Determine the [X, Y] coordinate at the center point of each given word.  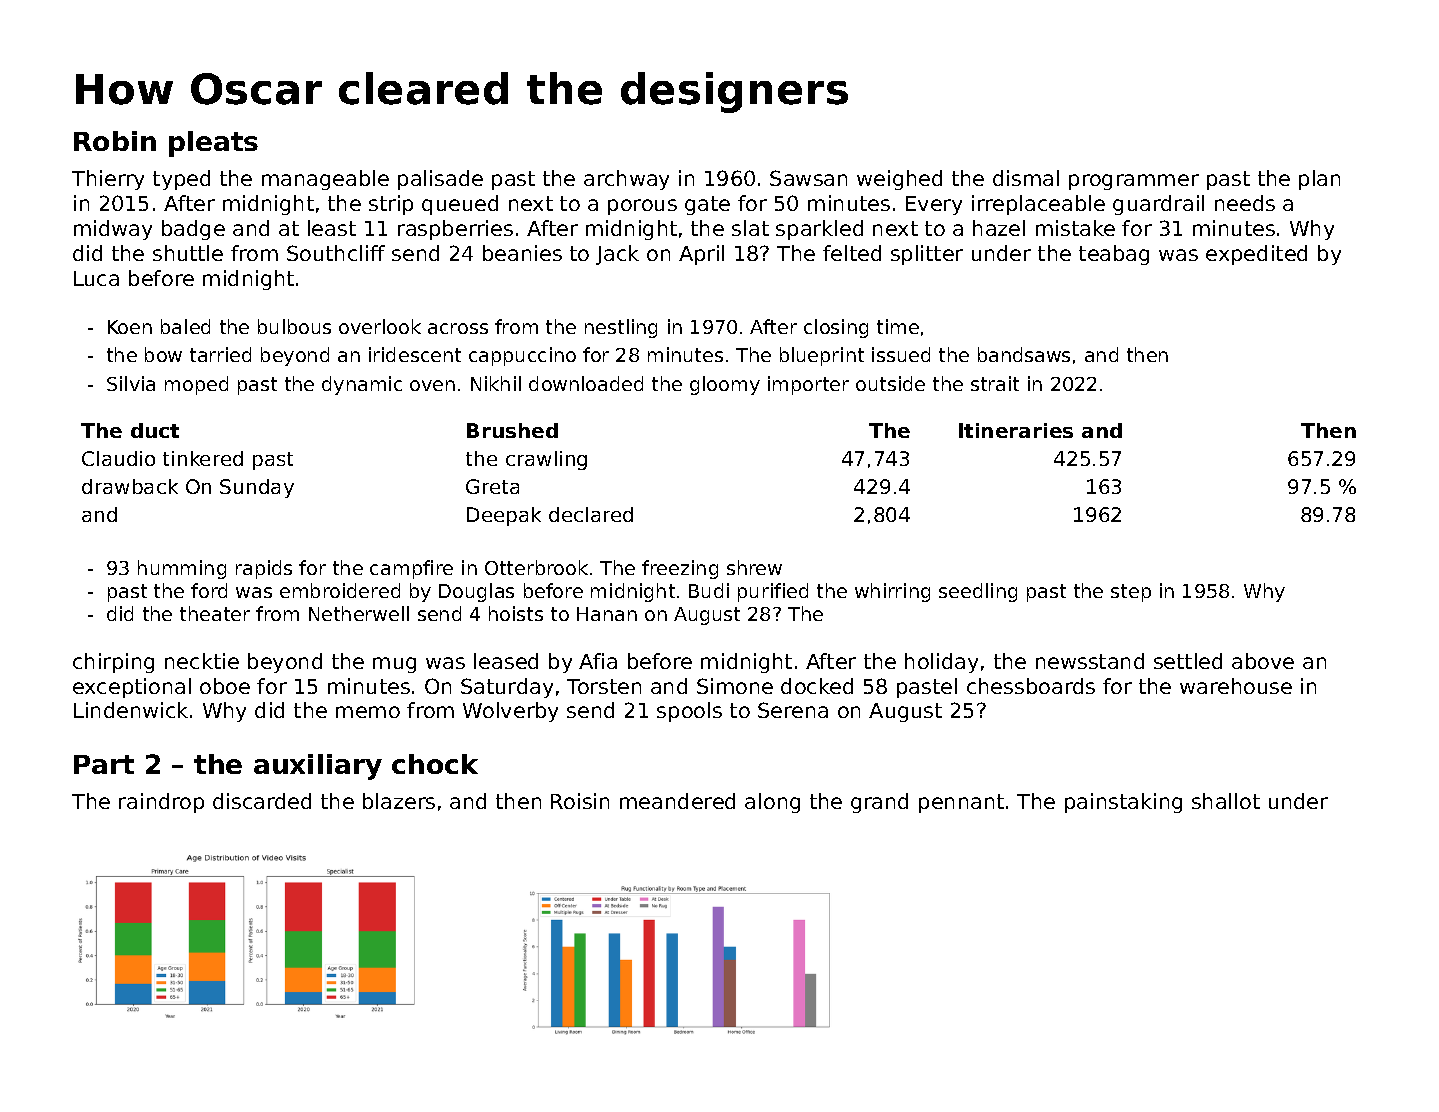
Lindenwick [131, 710]
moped [196, 385]
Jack [617, 255]
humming [182, 569]
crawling [546, 460]
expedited [1256, 255]
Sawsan [808, 178]
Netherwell [359, 613]
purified [773, 592]
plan [1319, 180]
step [1131, 593]
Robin [115, 141]
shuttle [188, 253]
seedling [978, 592]
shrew [754, 567]
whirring [892, 592]
